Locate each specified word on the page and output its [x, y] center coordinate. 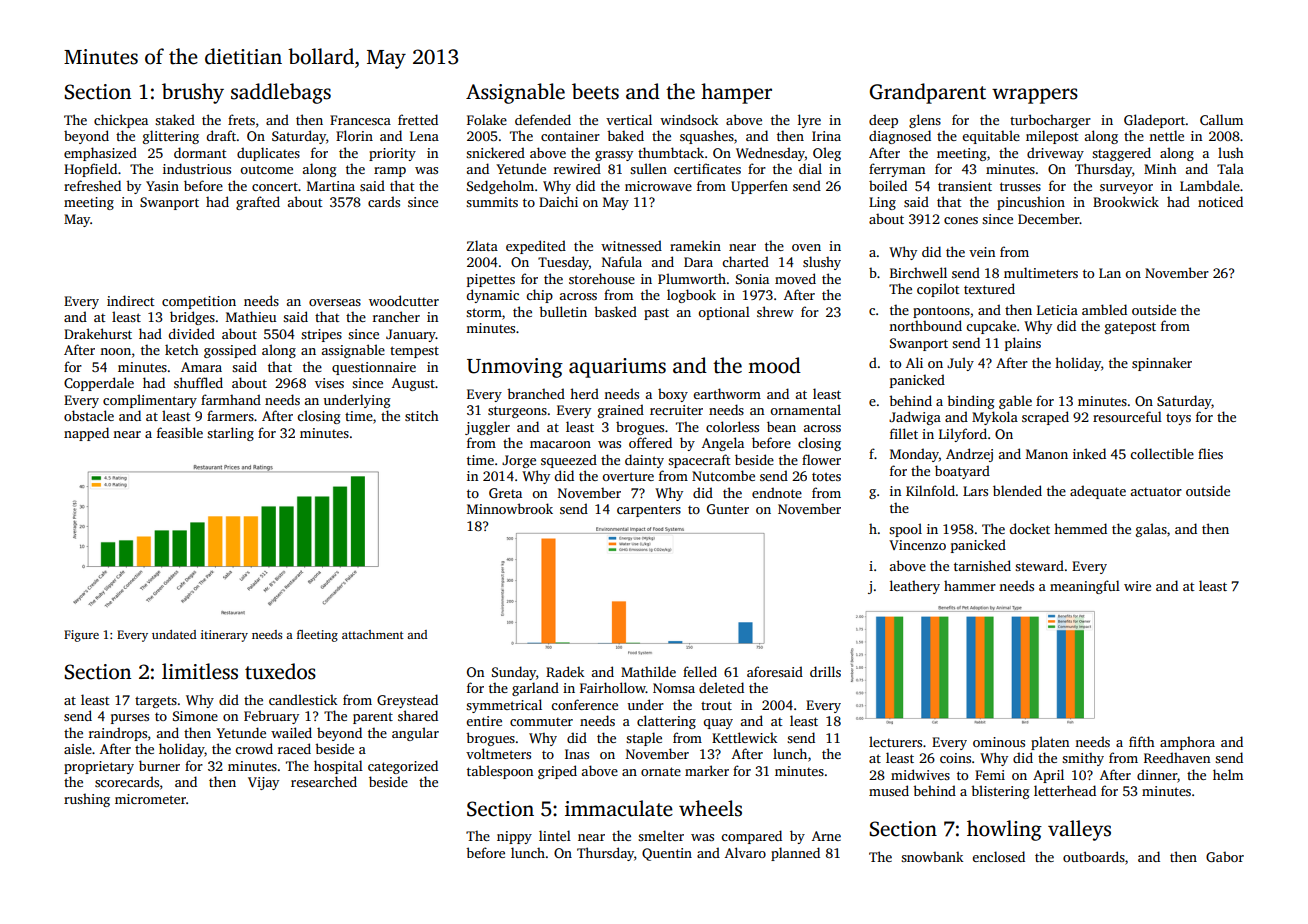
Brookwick [1126, 201]
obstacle [89, 415]
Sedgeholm [500, 187]
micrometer [150, 799]
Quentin [667, 854]
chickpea [121, 121]
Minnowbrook [510, 508]
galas [1151, 530]
